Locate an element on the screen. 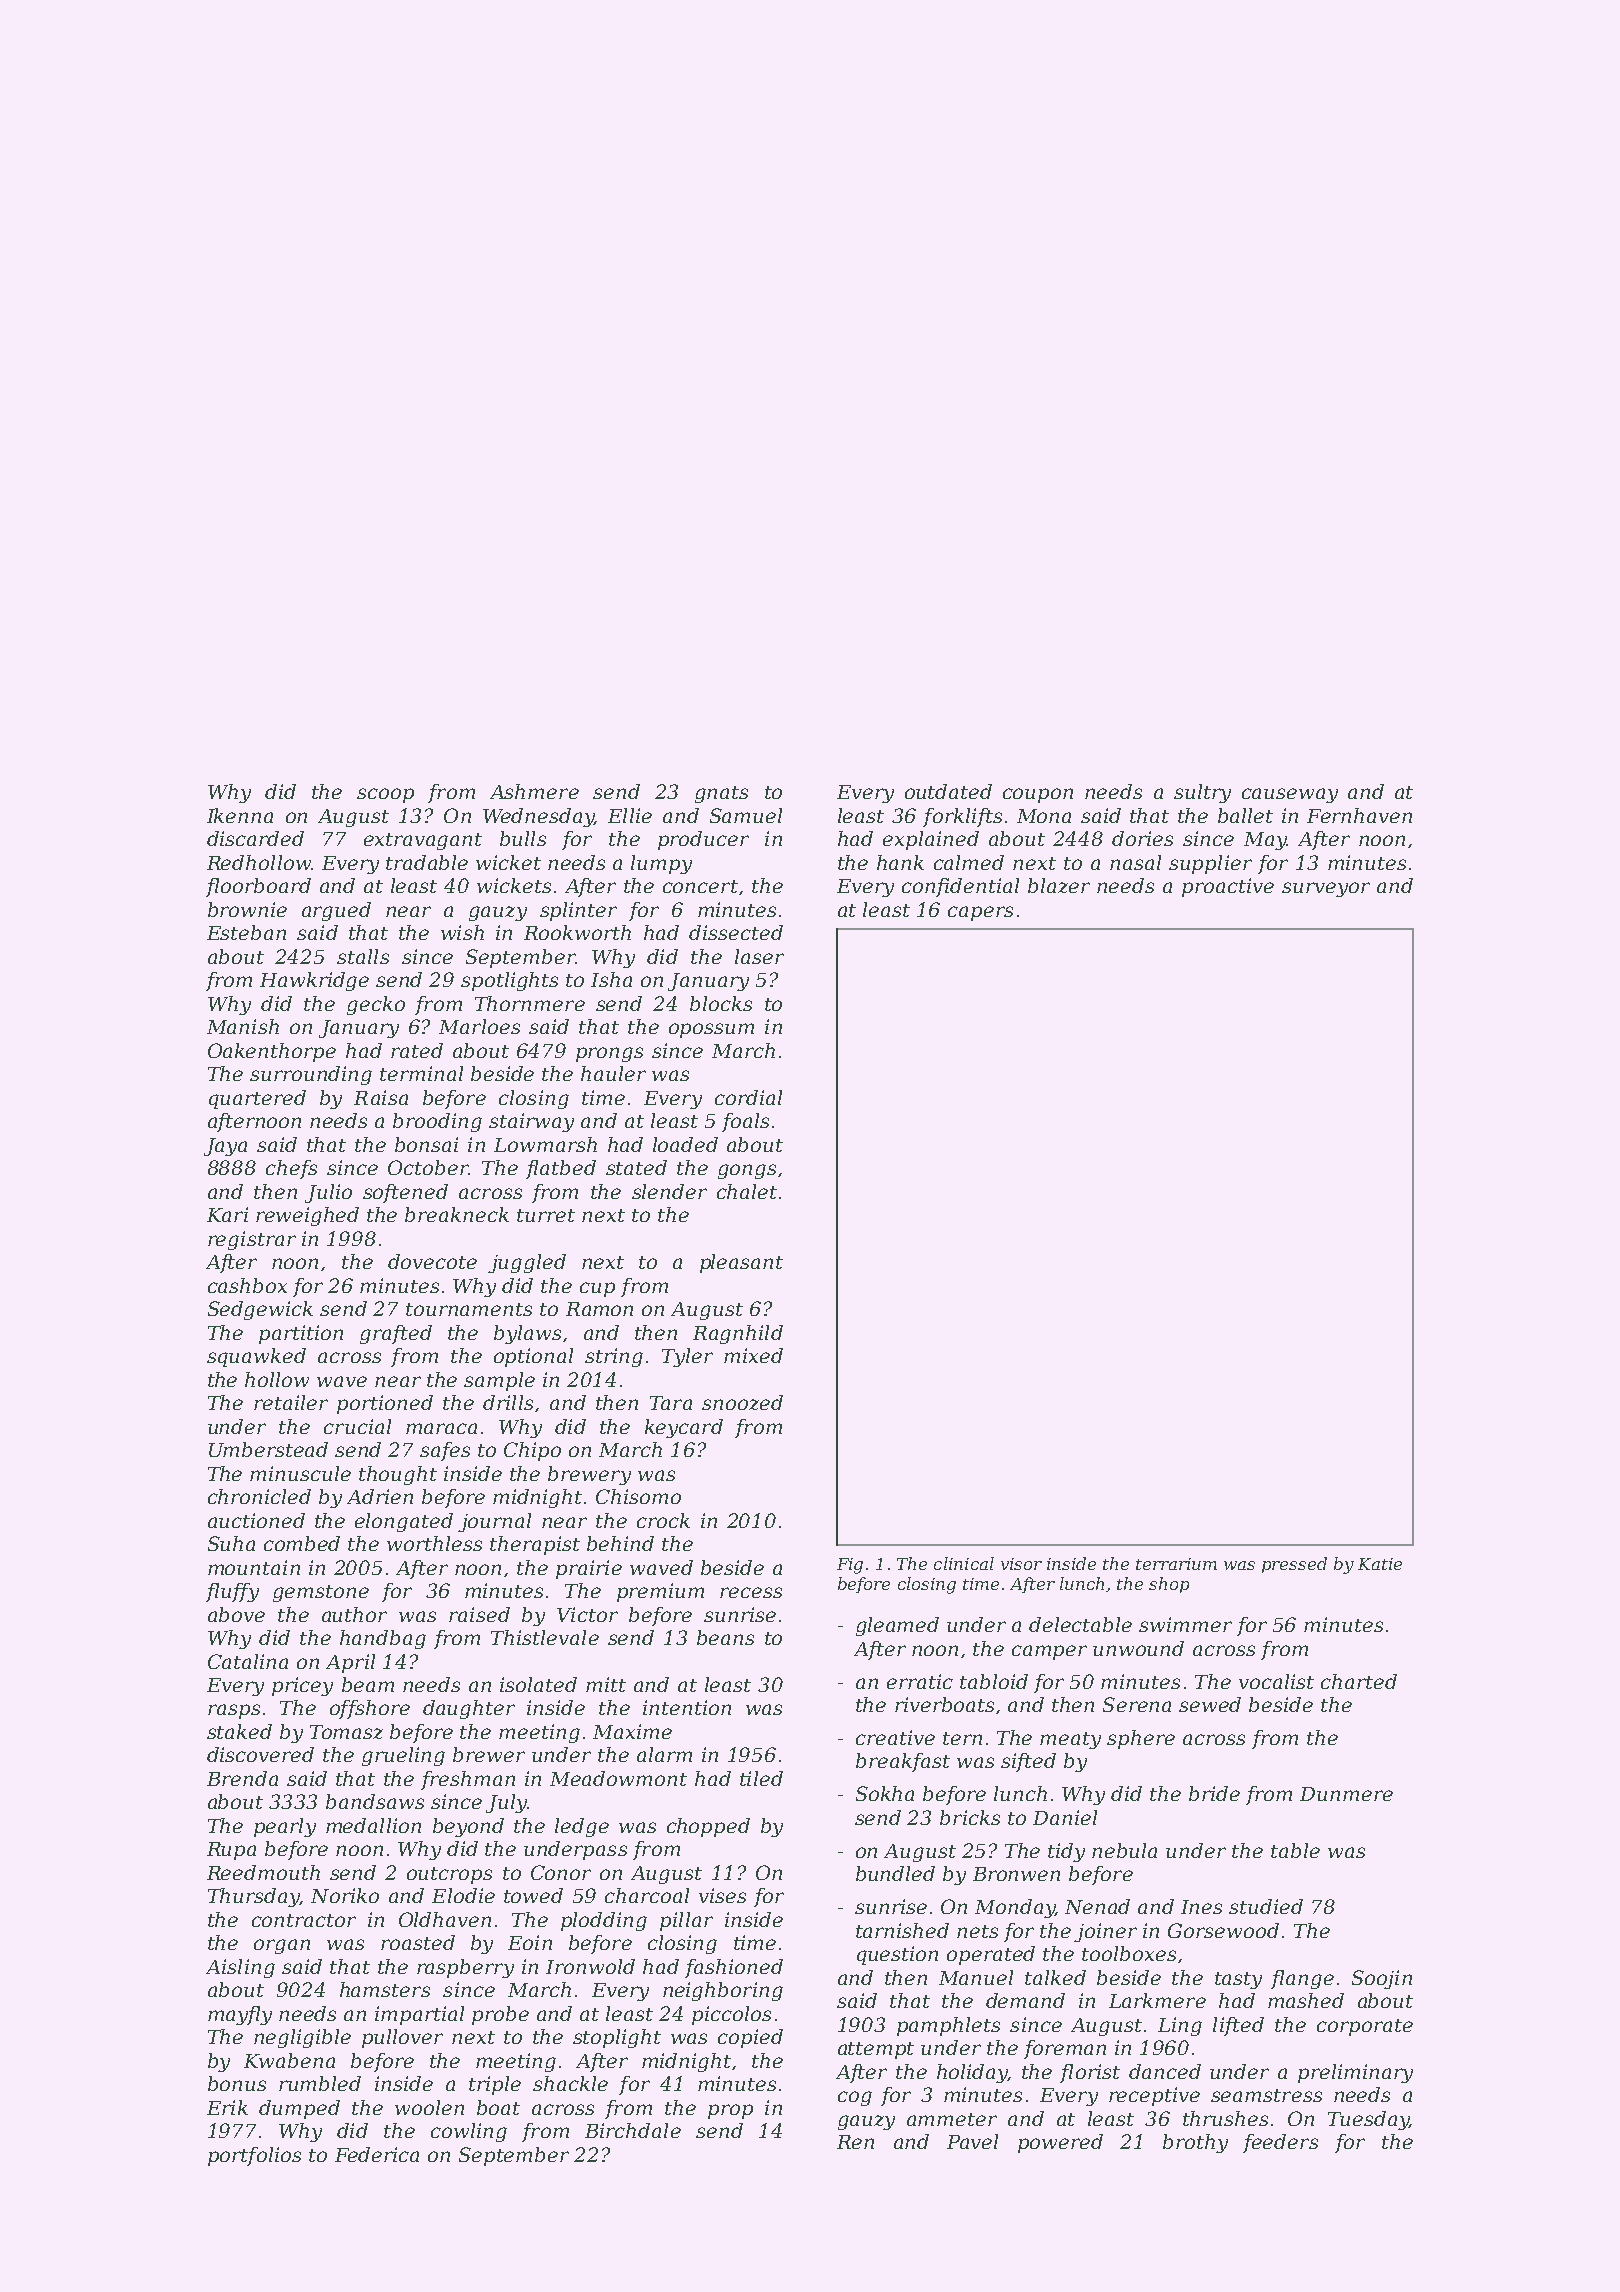  vises is located at coordinates (722, 1895).
